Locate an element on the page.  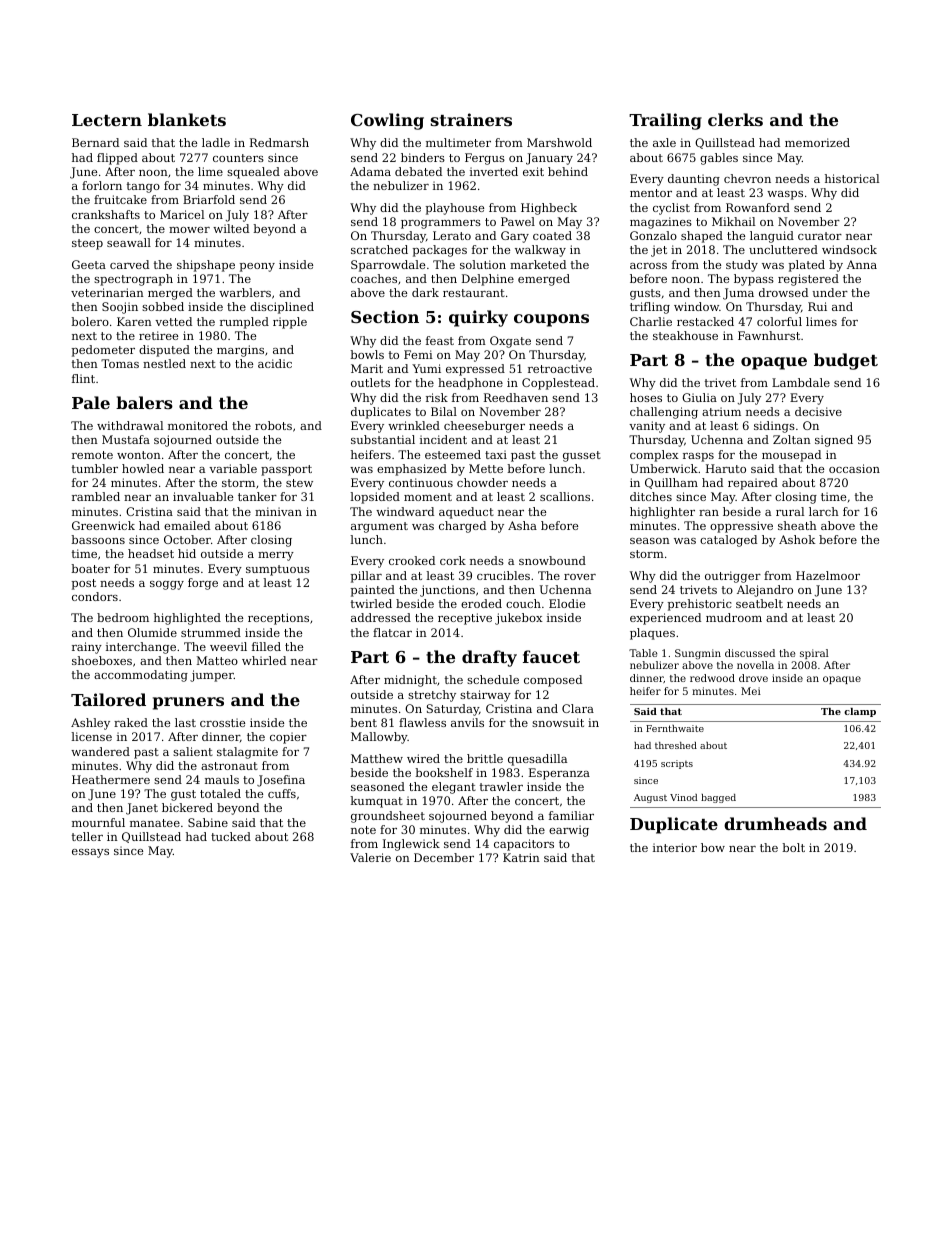
Esperanza is located at coordinates (559, 774).
